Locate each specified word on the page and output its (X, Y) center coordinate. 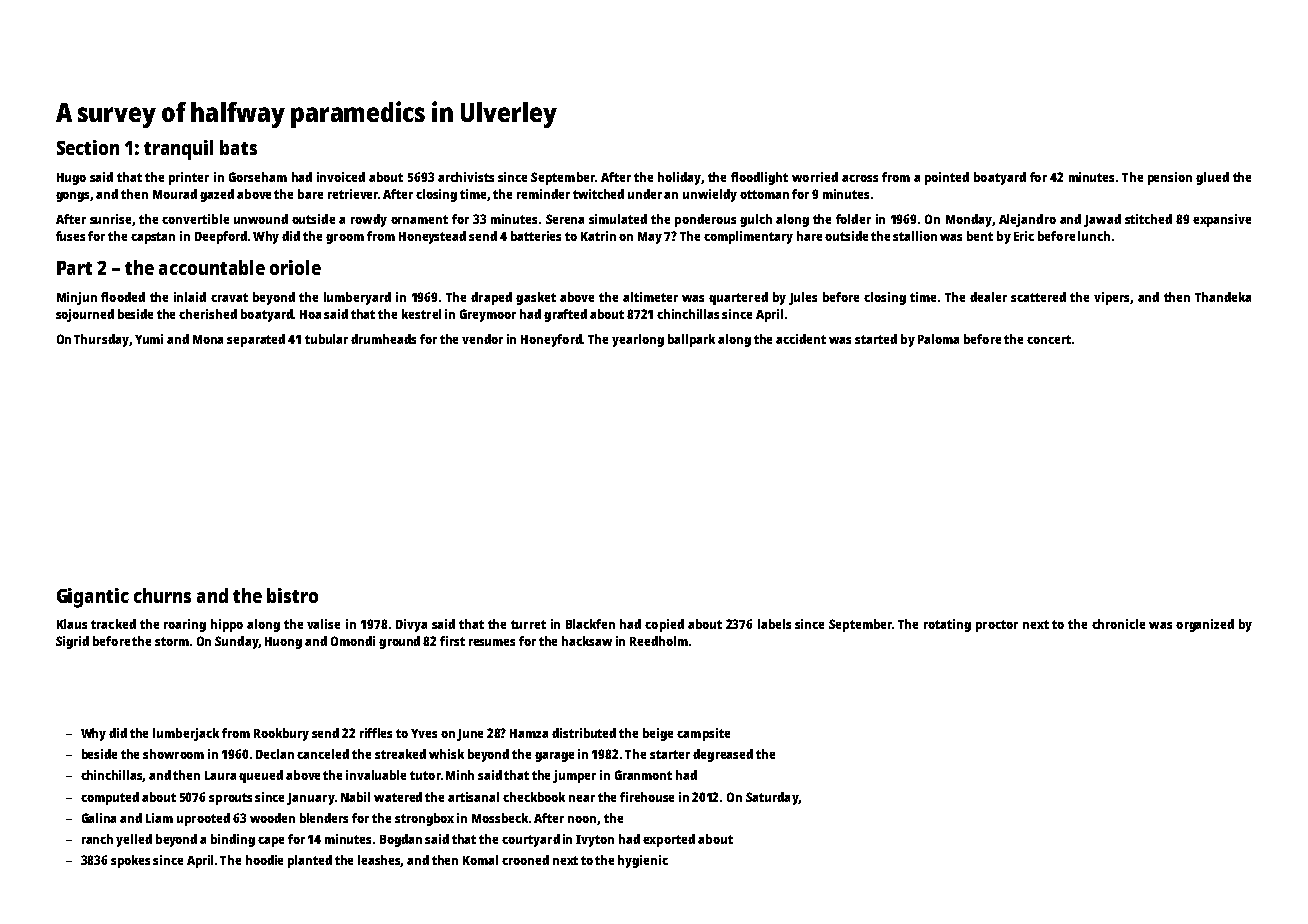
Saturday (772, 798)
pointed (947, 178)
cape (271, 842)
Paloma (938, 339)
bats (238, 147)
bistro (292, 595)
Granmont (643, 775)
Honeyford (551, 340)
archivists (466, 177)
